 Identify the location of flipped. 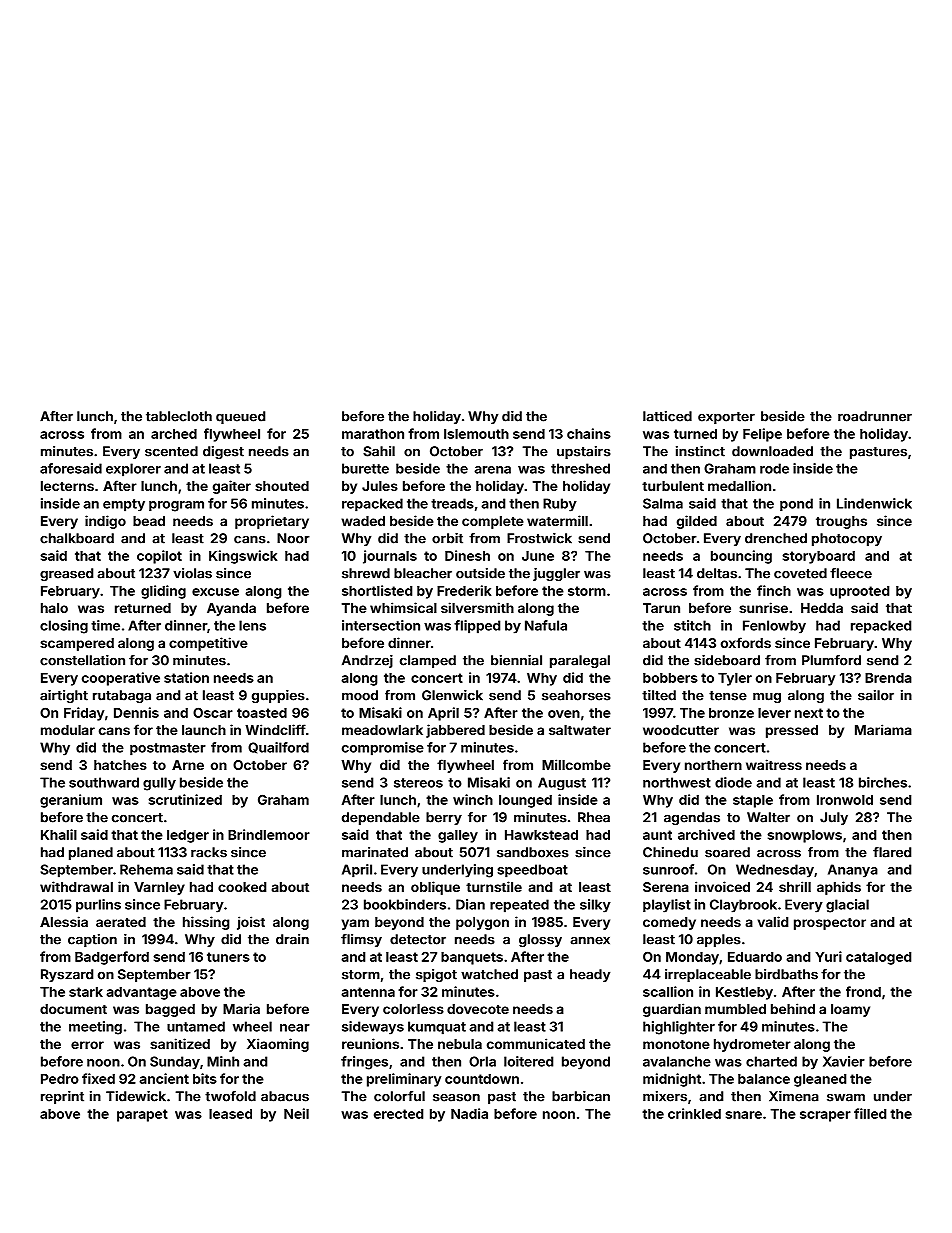
(477, 627).
